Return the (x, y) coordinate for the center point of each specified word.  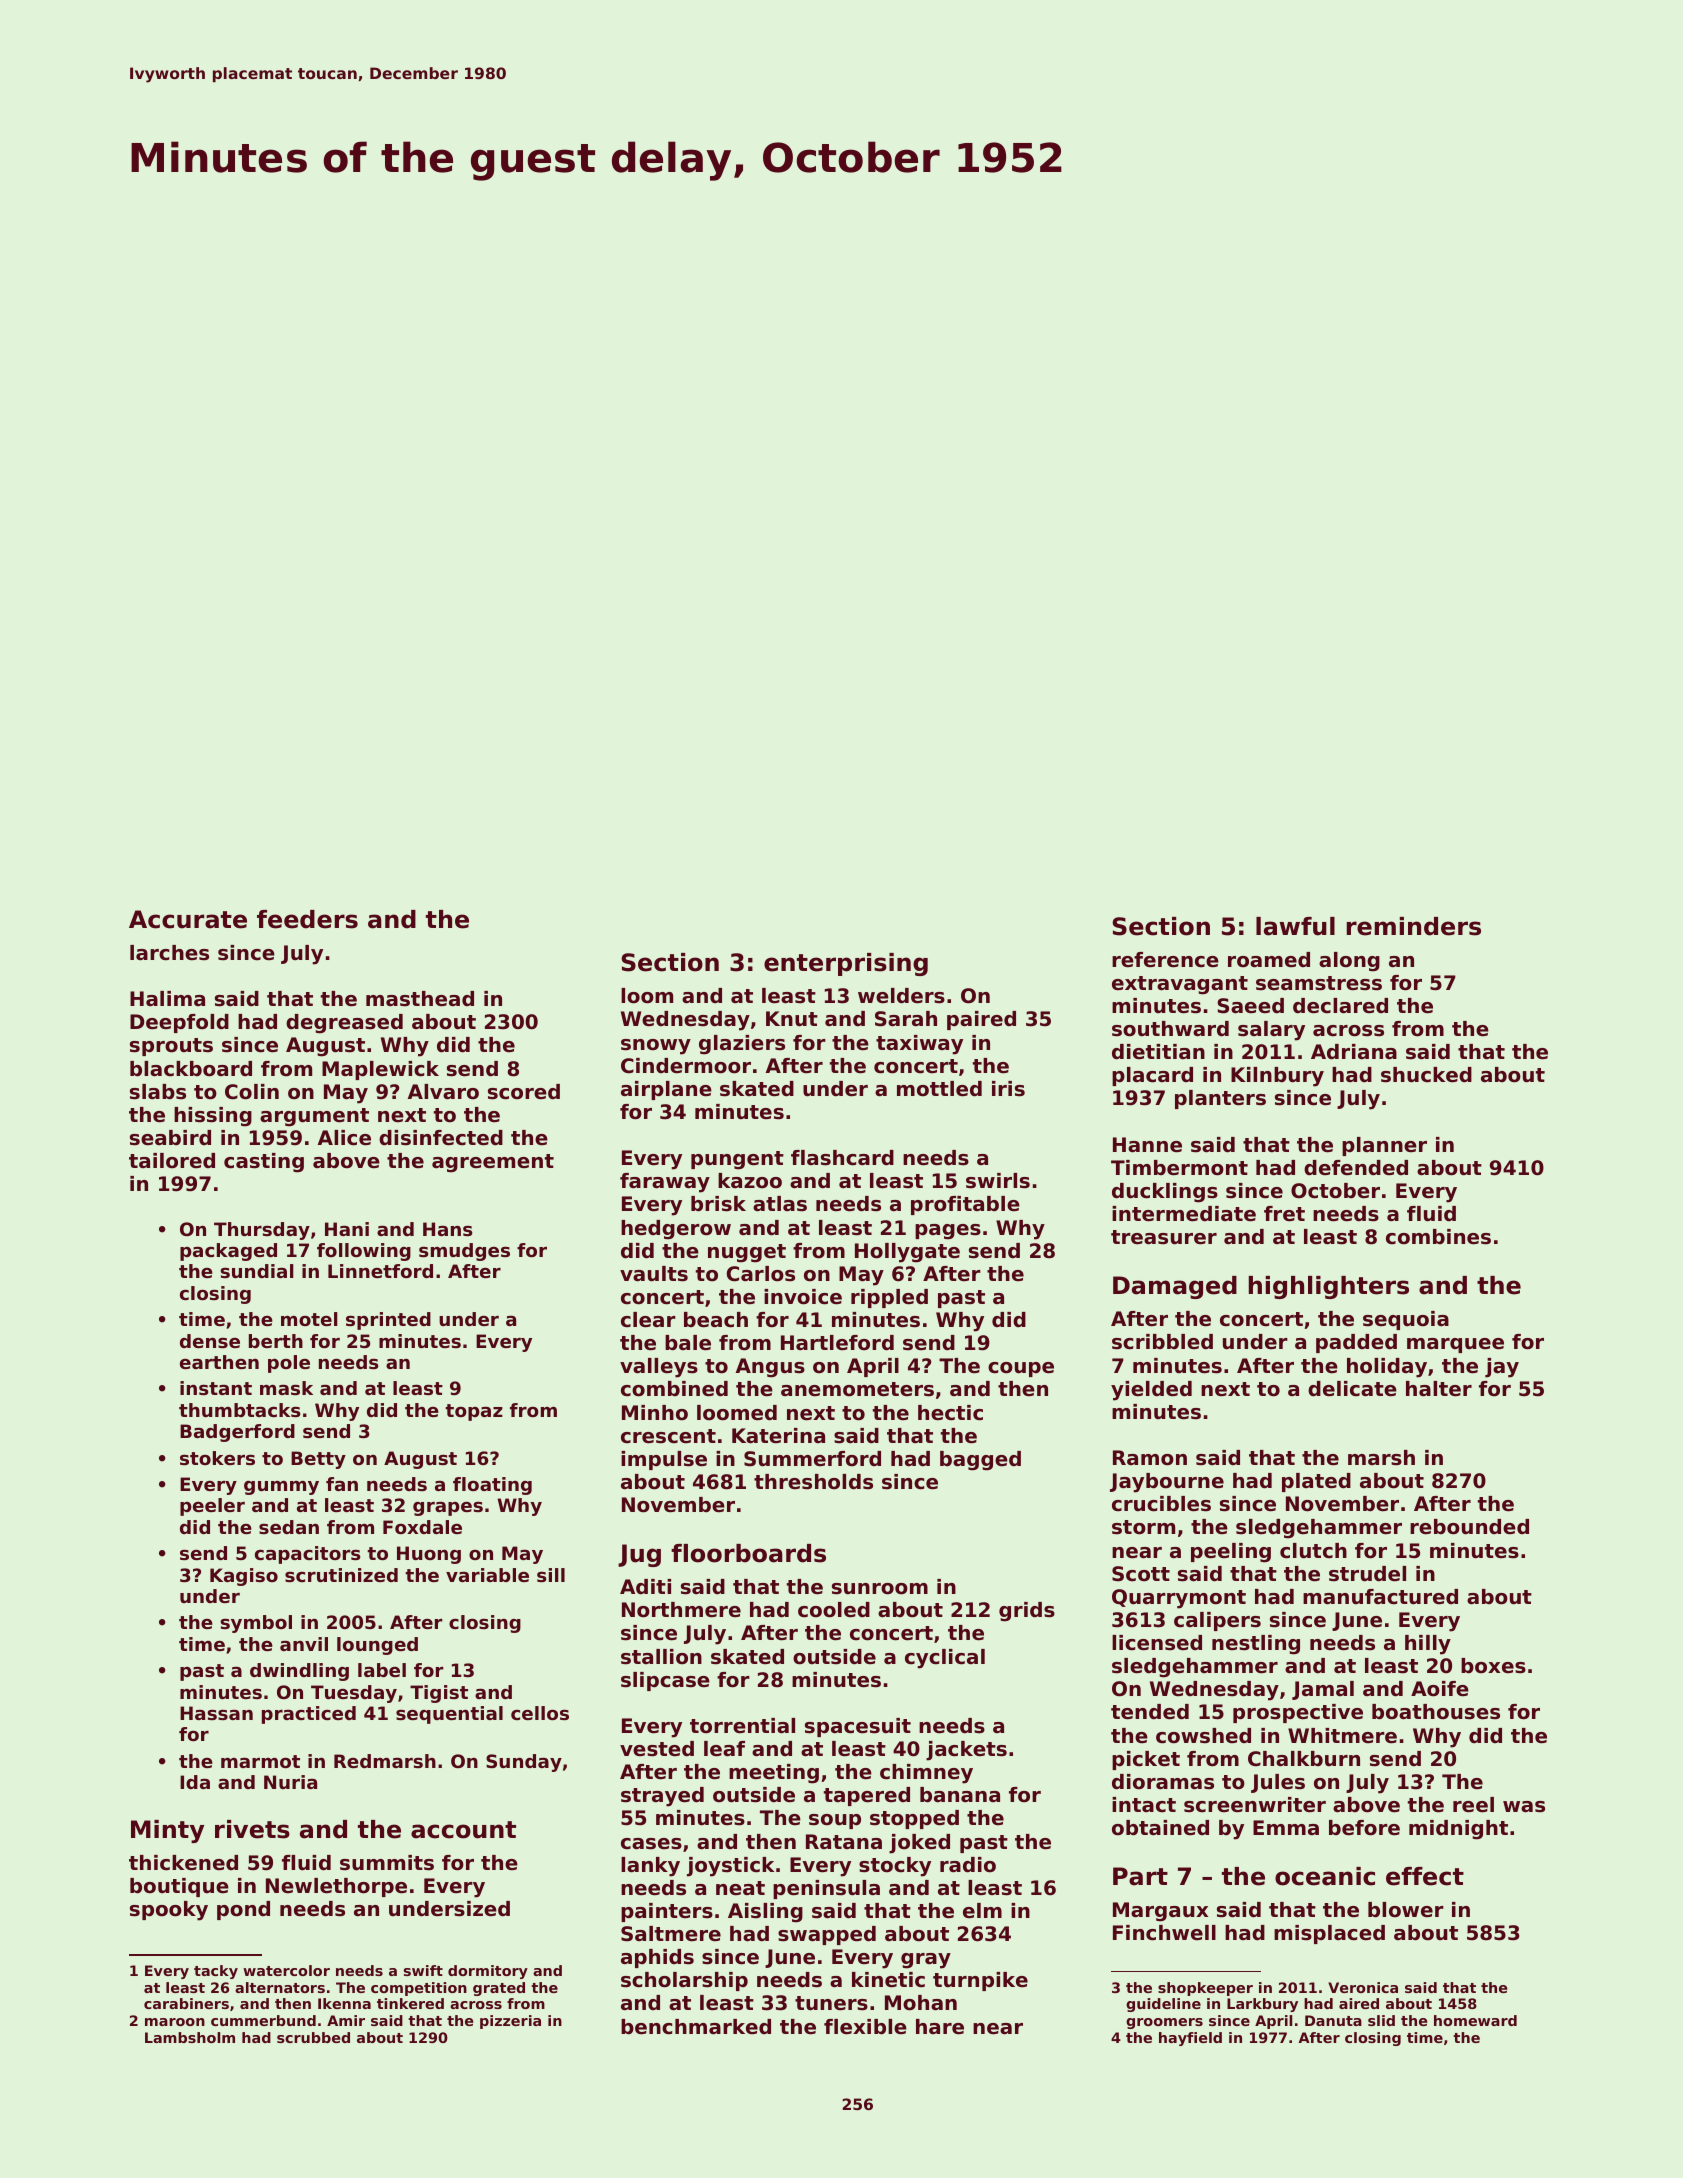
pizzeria (510, 2022)
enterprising (846, 964)
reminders (1414, 926)
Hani (347, 1229)
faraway (665, 1183)
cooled (834, 1610)
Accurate (188, 919)
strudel (1367, 1574)
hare (940, 2027)
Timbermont (1179, 1168)
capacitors (307, 1555)
